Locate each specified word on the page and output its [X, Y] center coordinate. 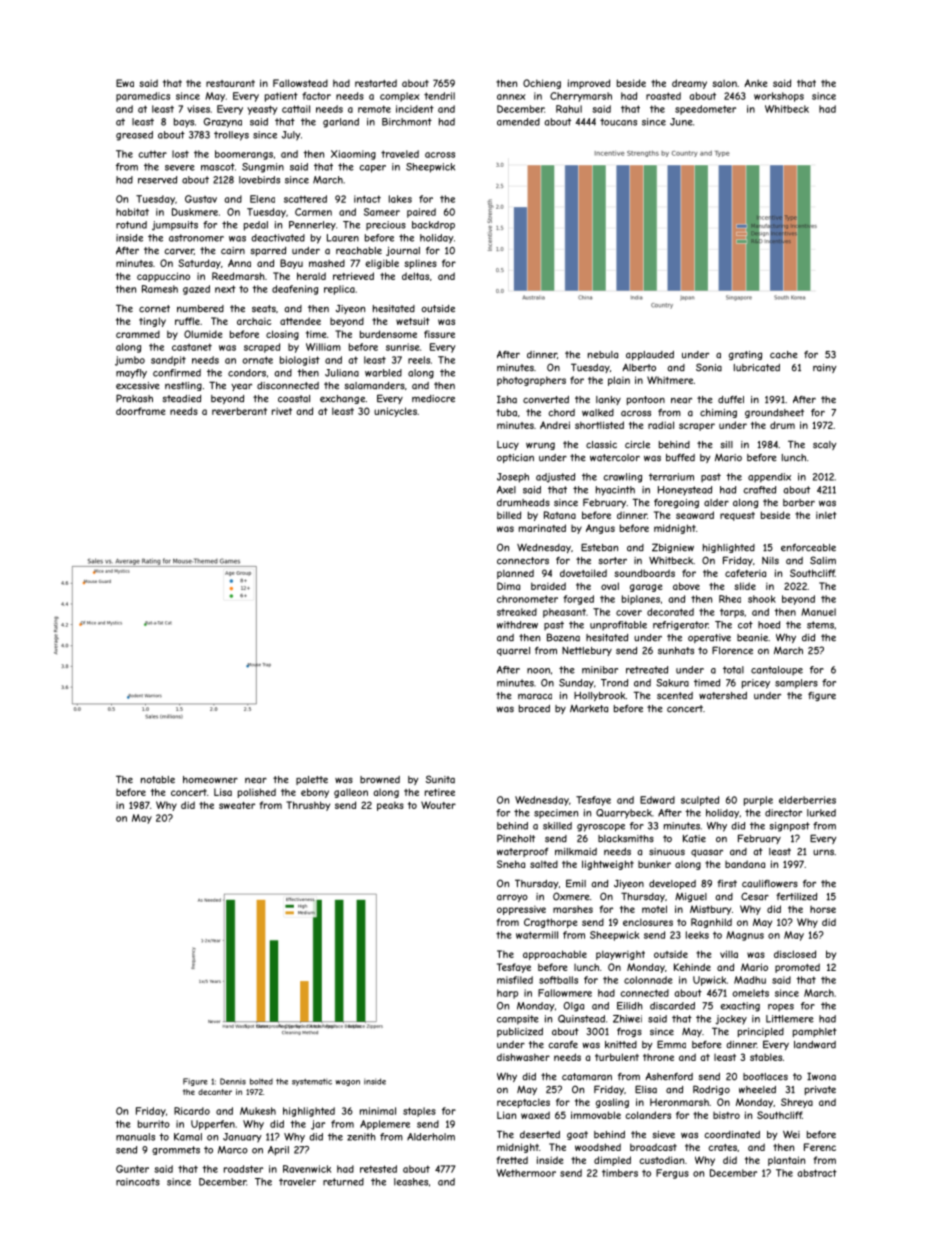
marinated [542, 528]
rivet [282, 411]
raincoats [138, 1182]
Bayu [291, 264]
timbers [620, 1173]
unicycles [395, 412]
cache [784, 355]
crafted [759, 490]
